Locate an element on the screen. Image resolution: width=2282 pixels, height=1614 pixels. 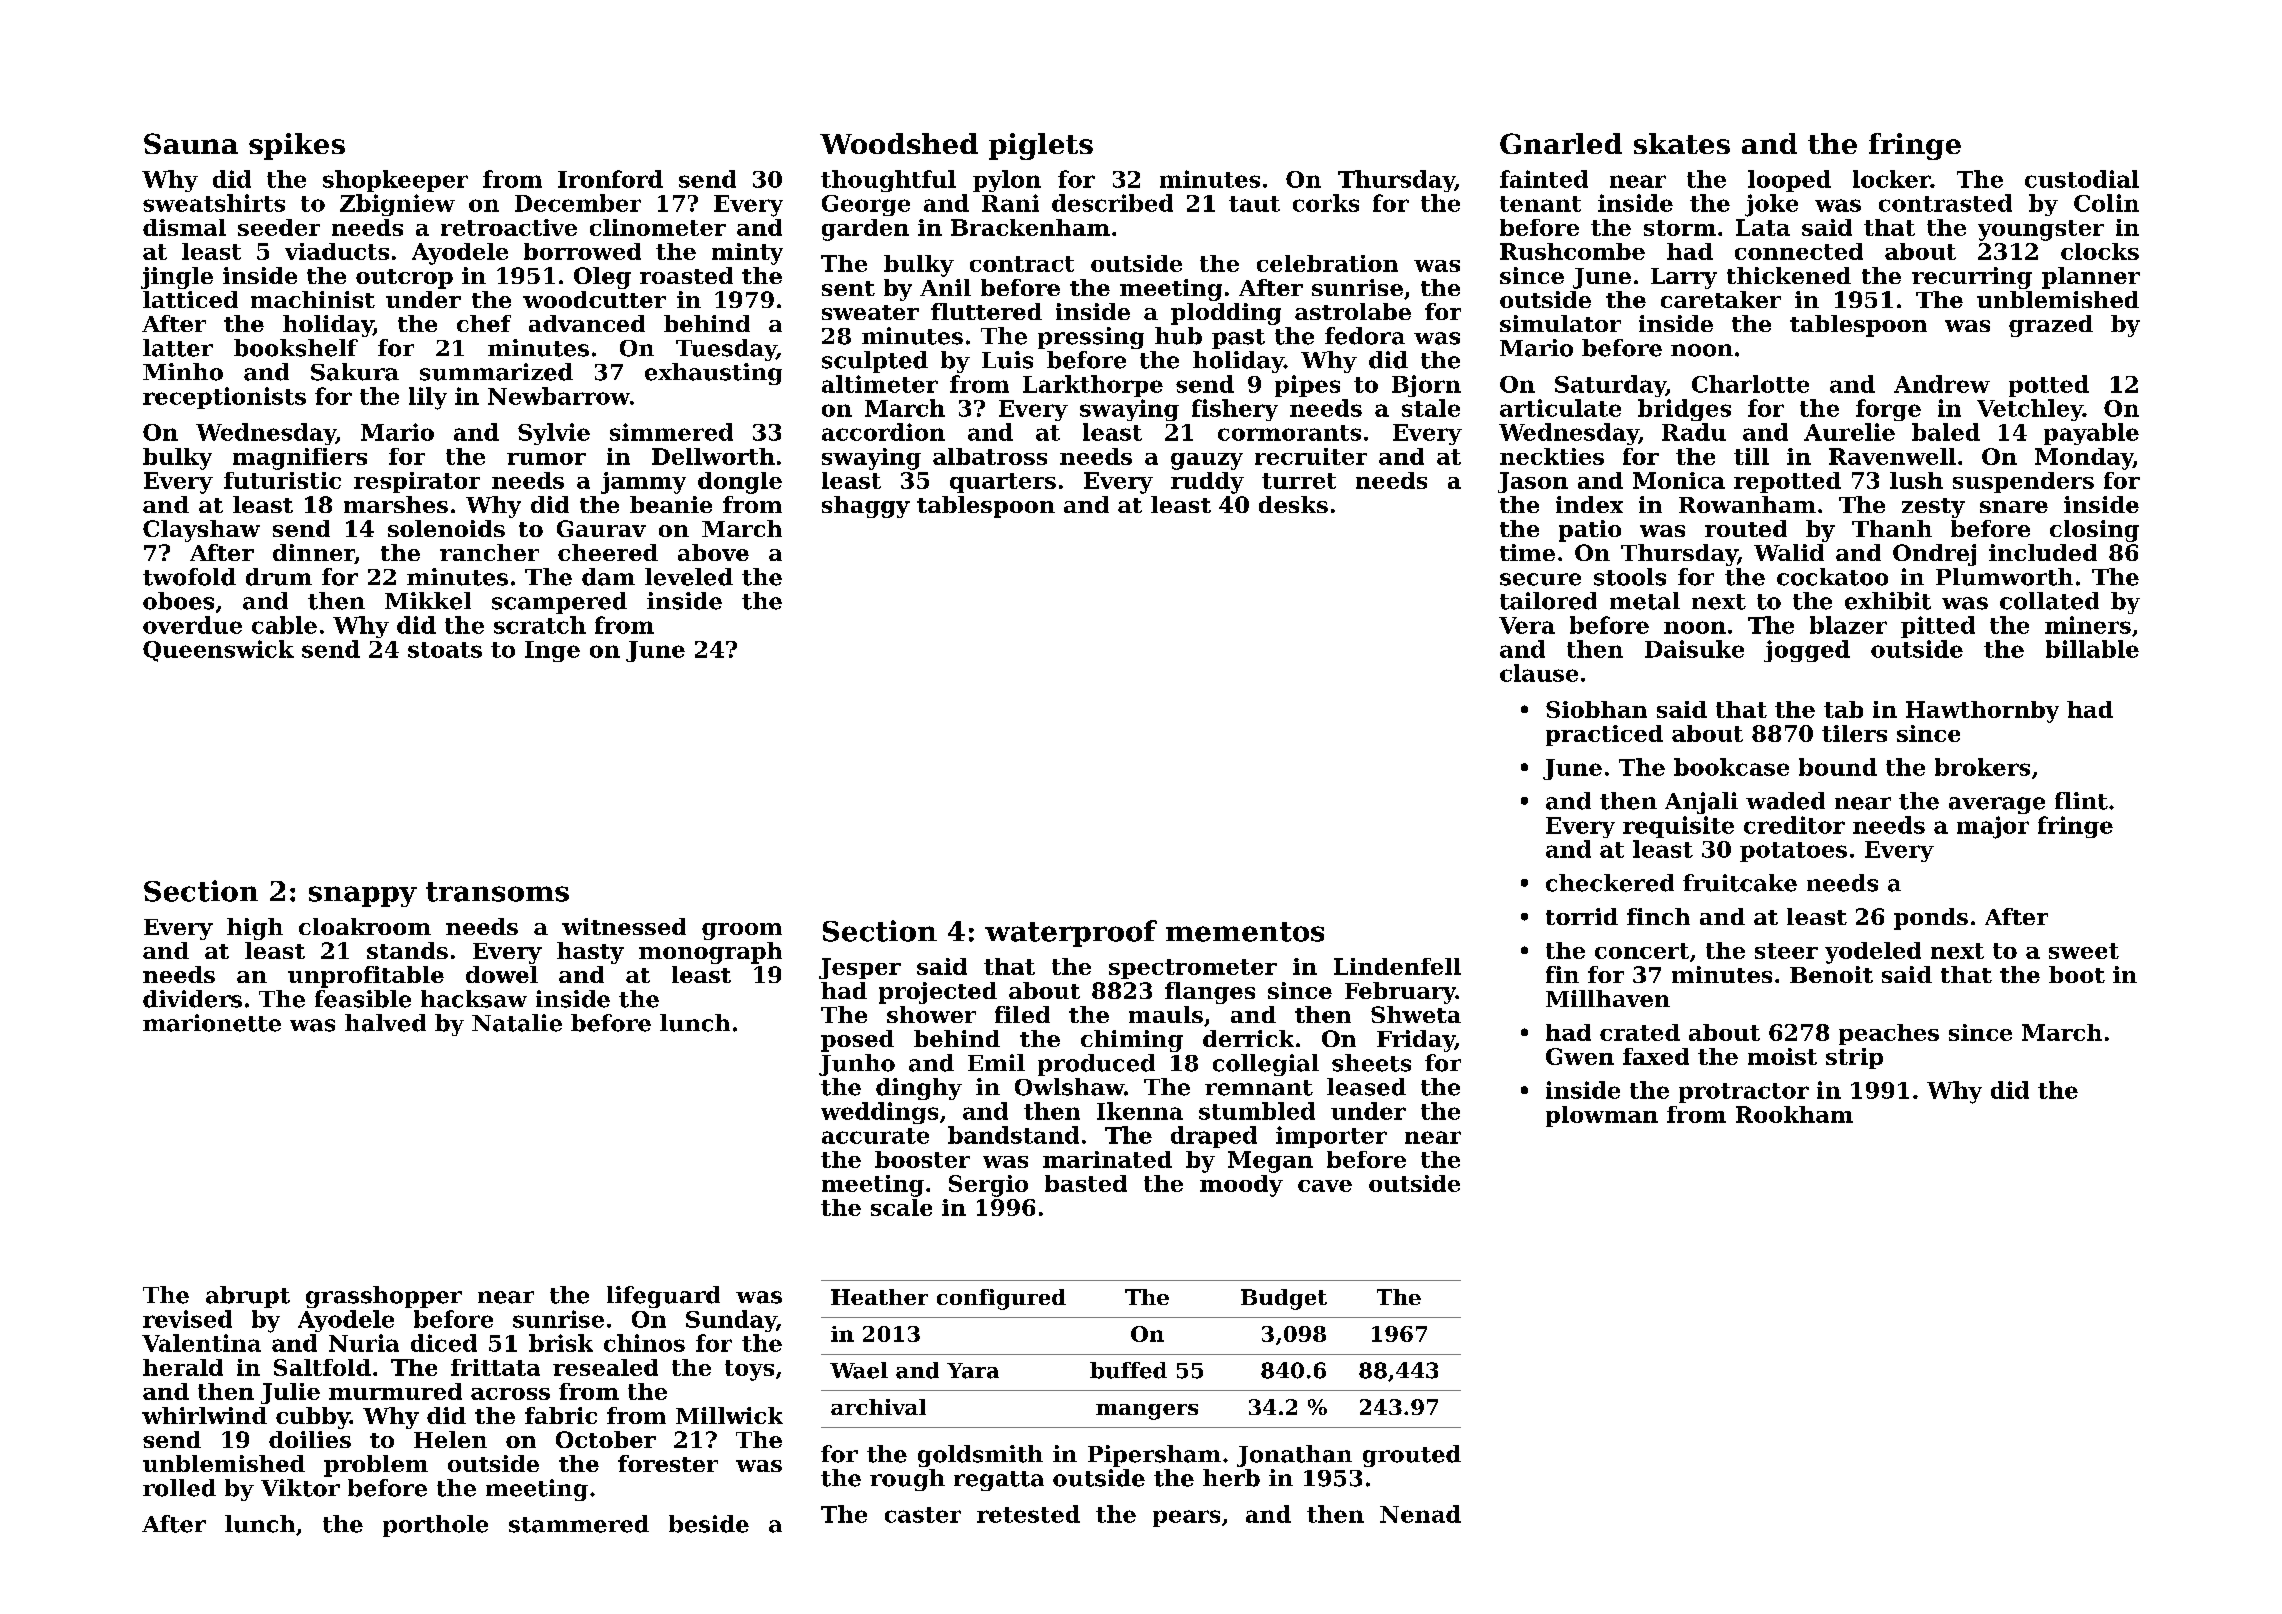
dividers is located at coordinates (192, 999).
